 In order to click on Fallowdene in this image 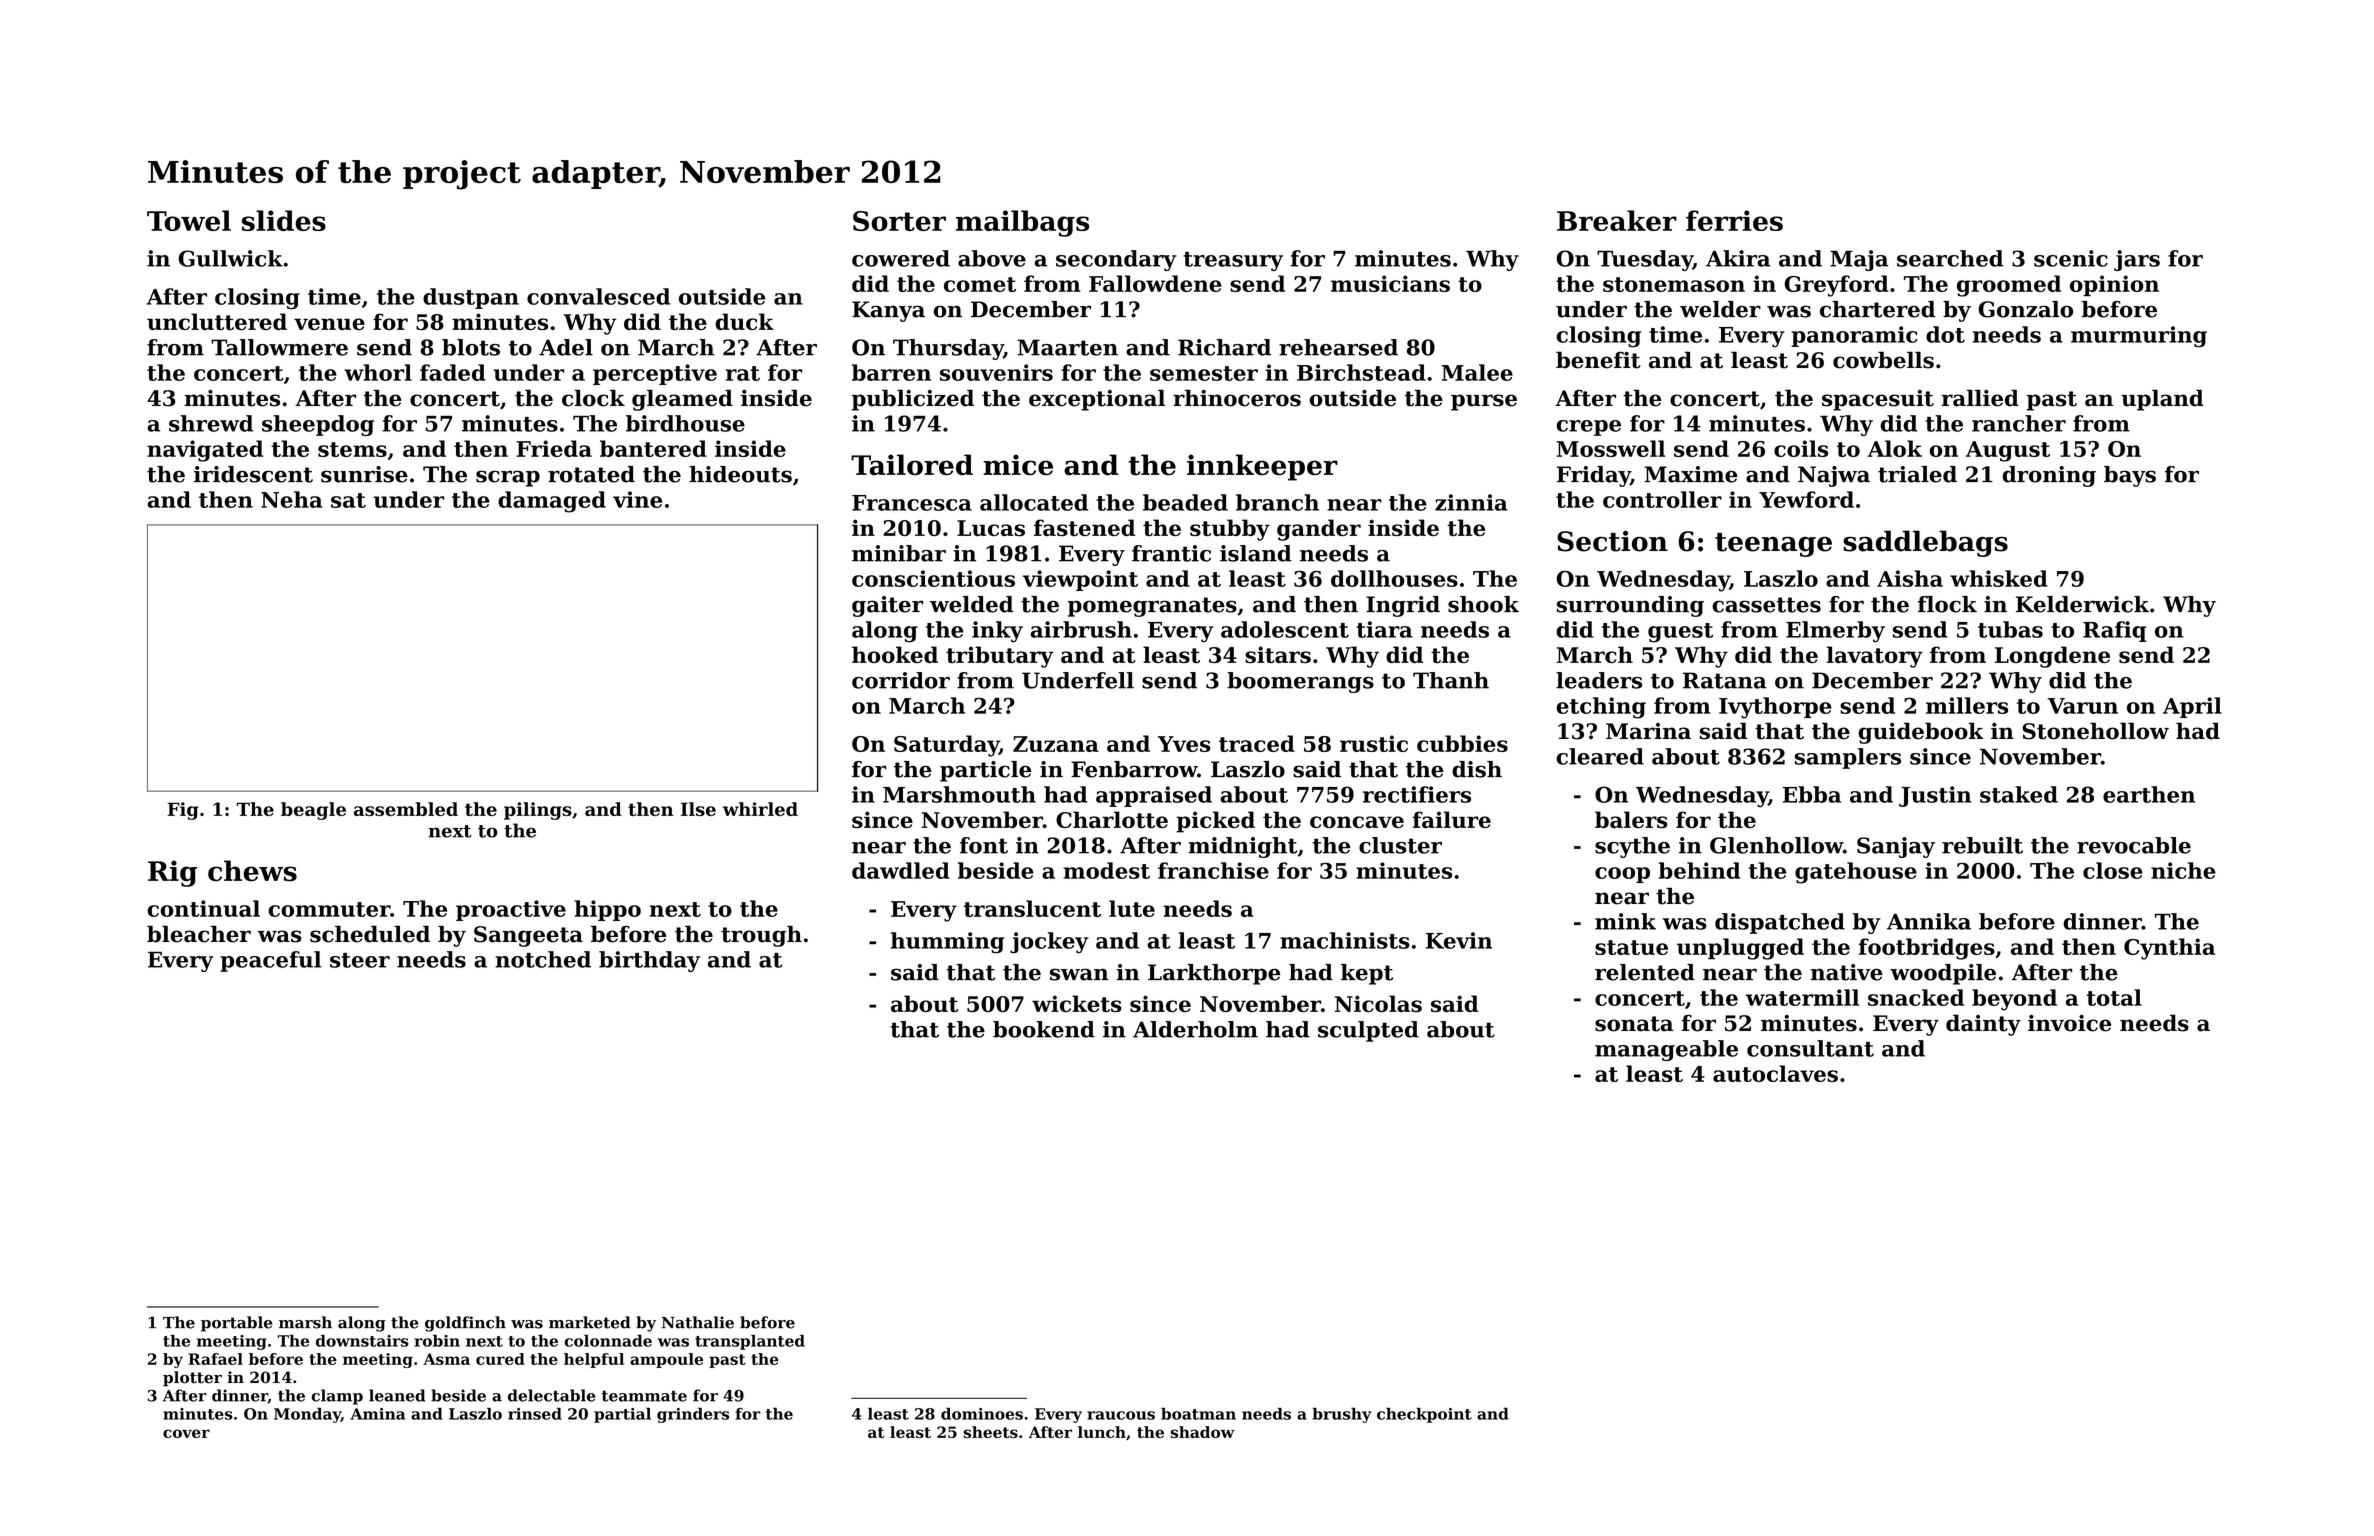, I will do `click(1155, 283)`.
